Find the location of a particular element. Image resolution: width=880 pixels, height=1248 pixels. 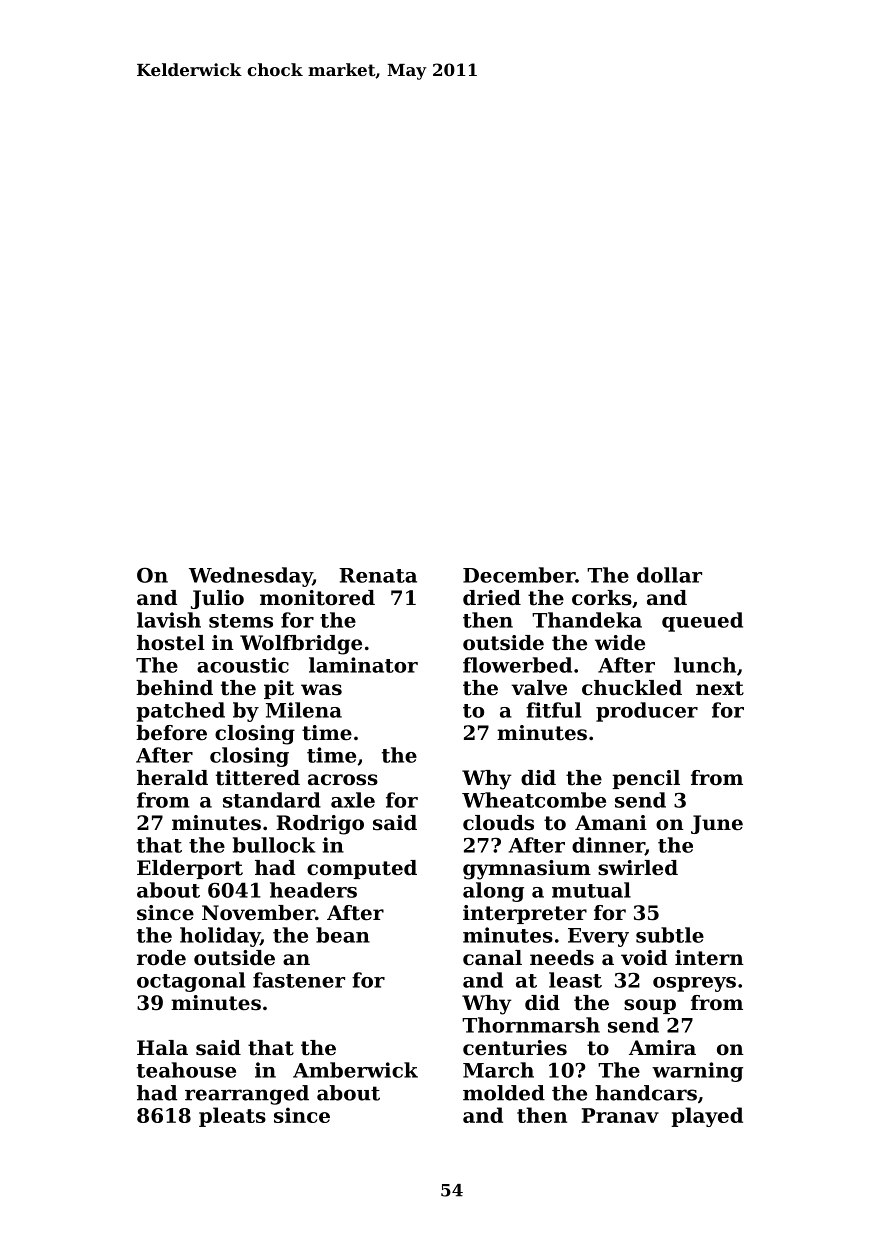

Amberwick is located at coordinates (355, 1070).
